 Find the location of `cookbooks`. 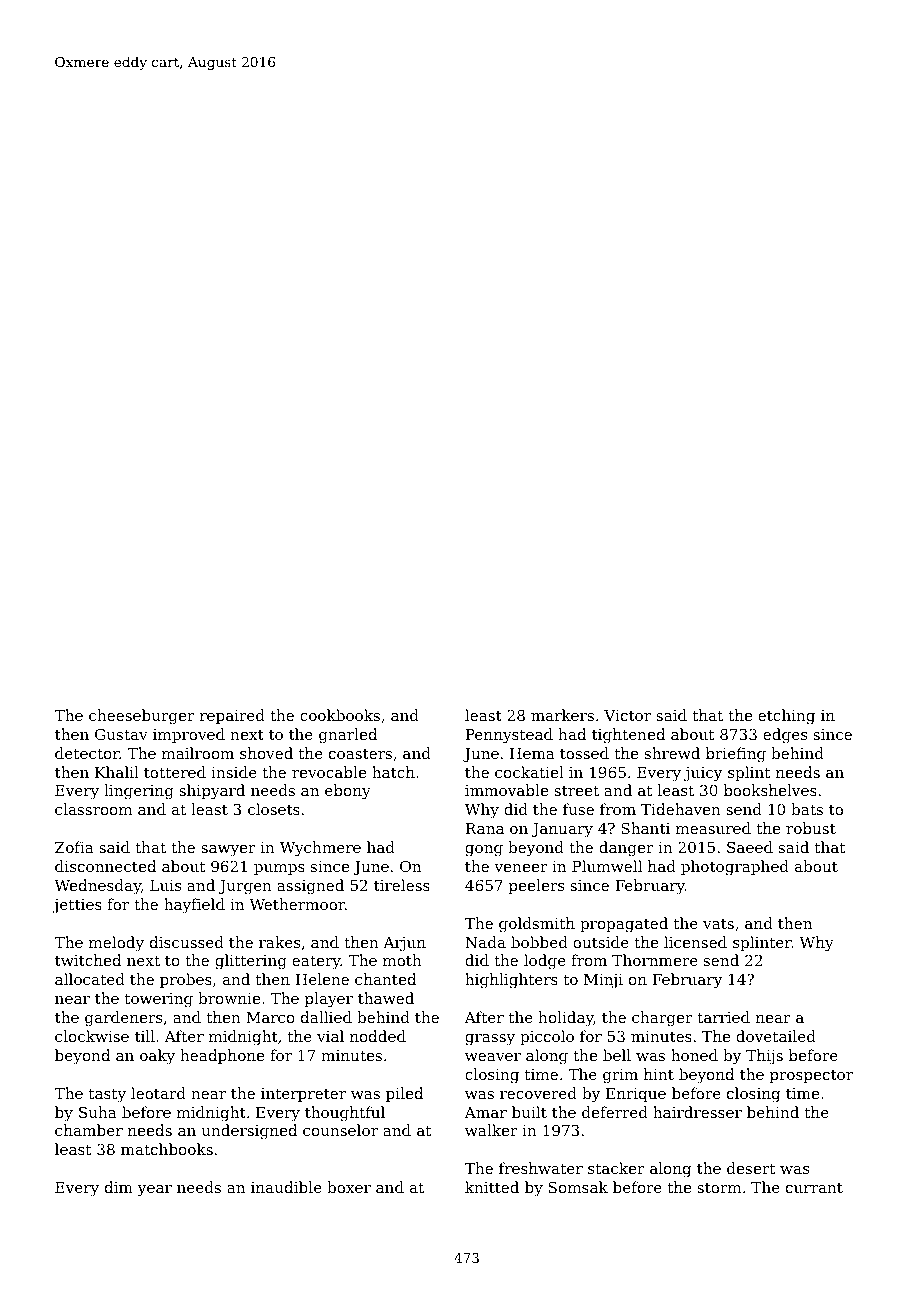

cookbooks is located at coordinates (340, 715).
